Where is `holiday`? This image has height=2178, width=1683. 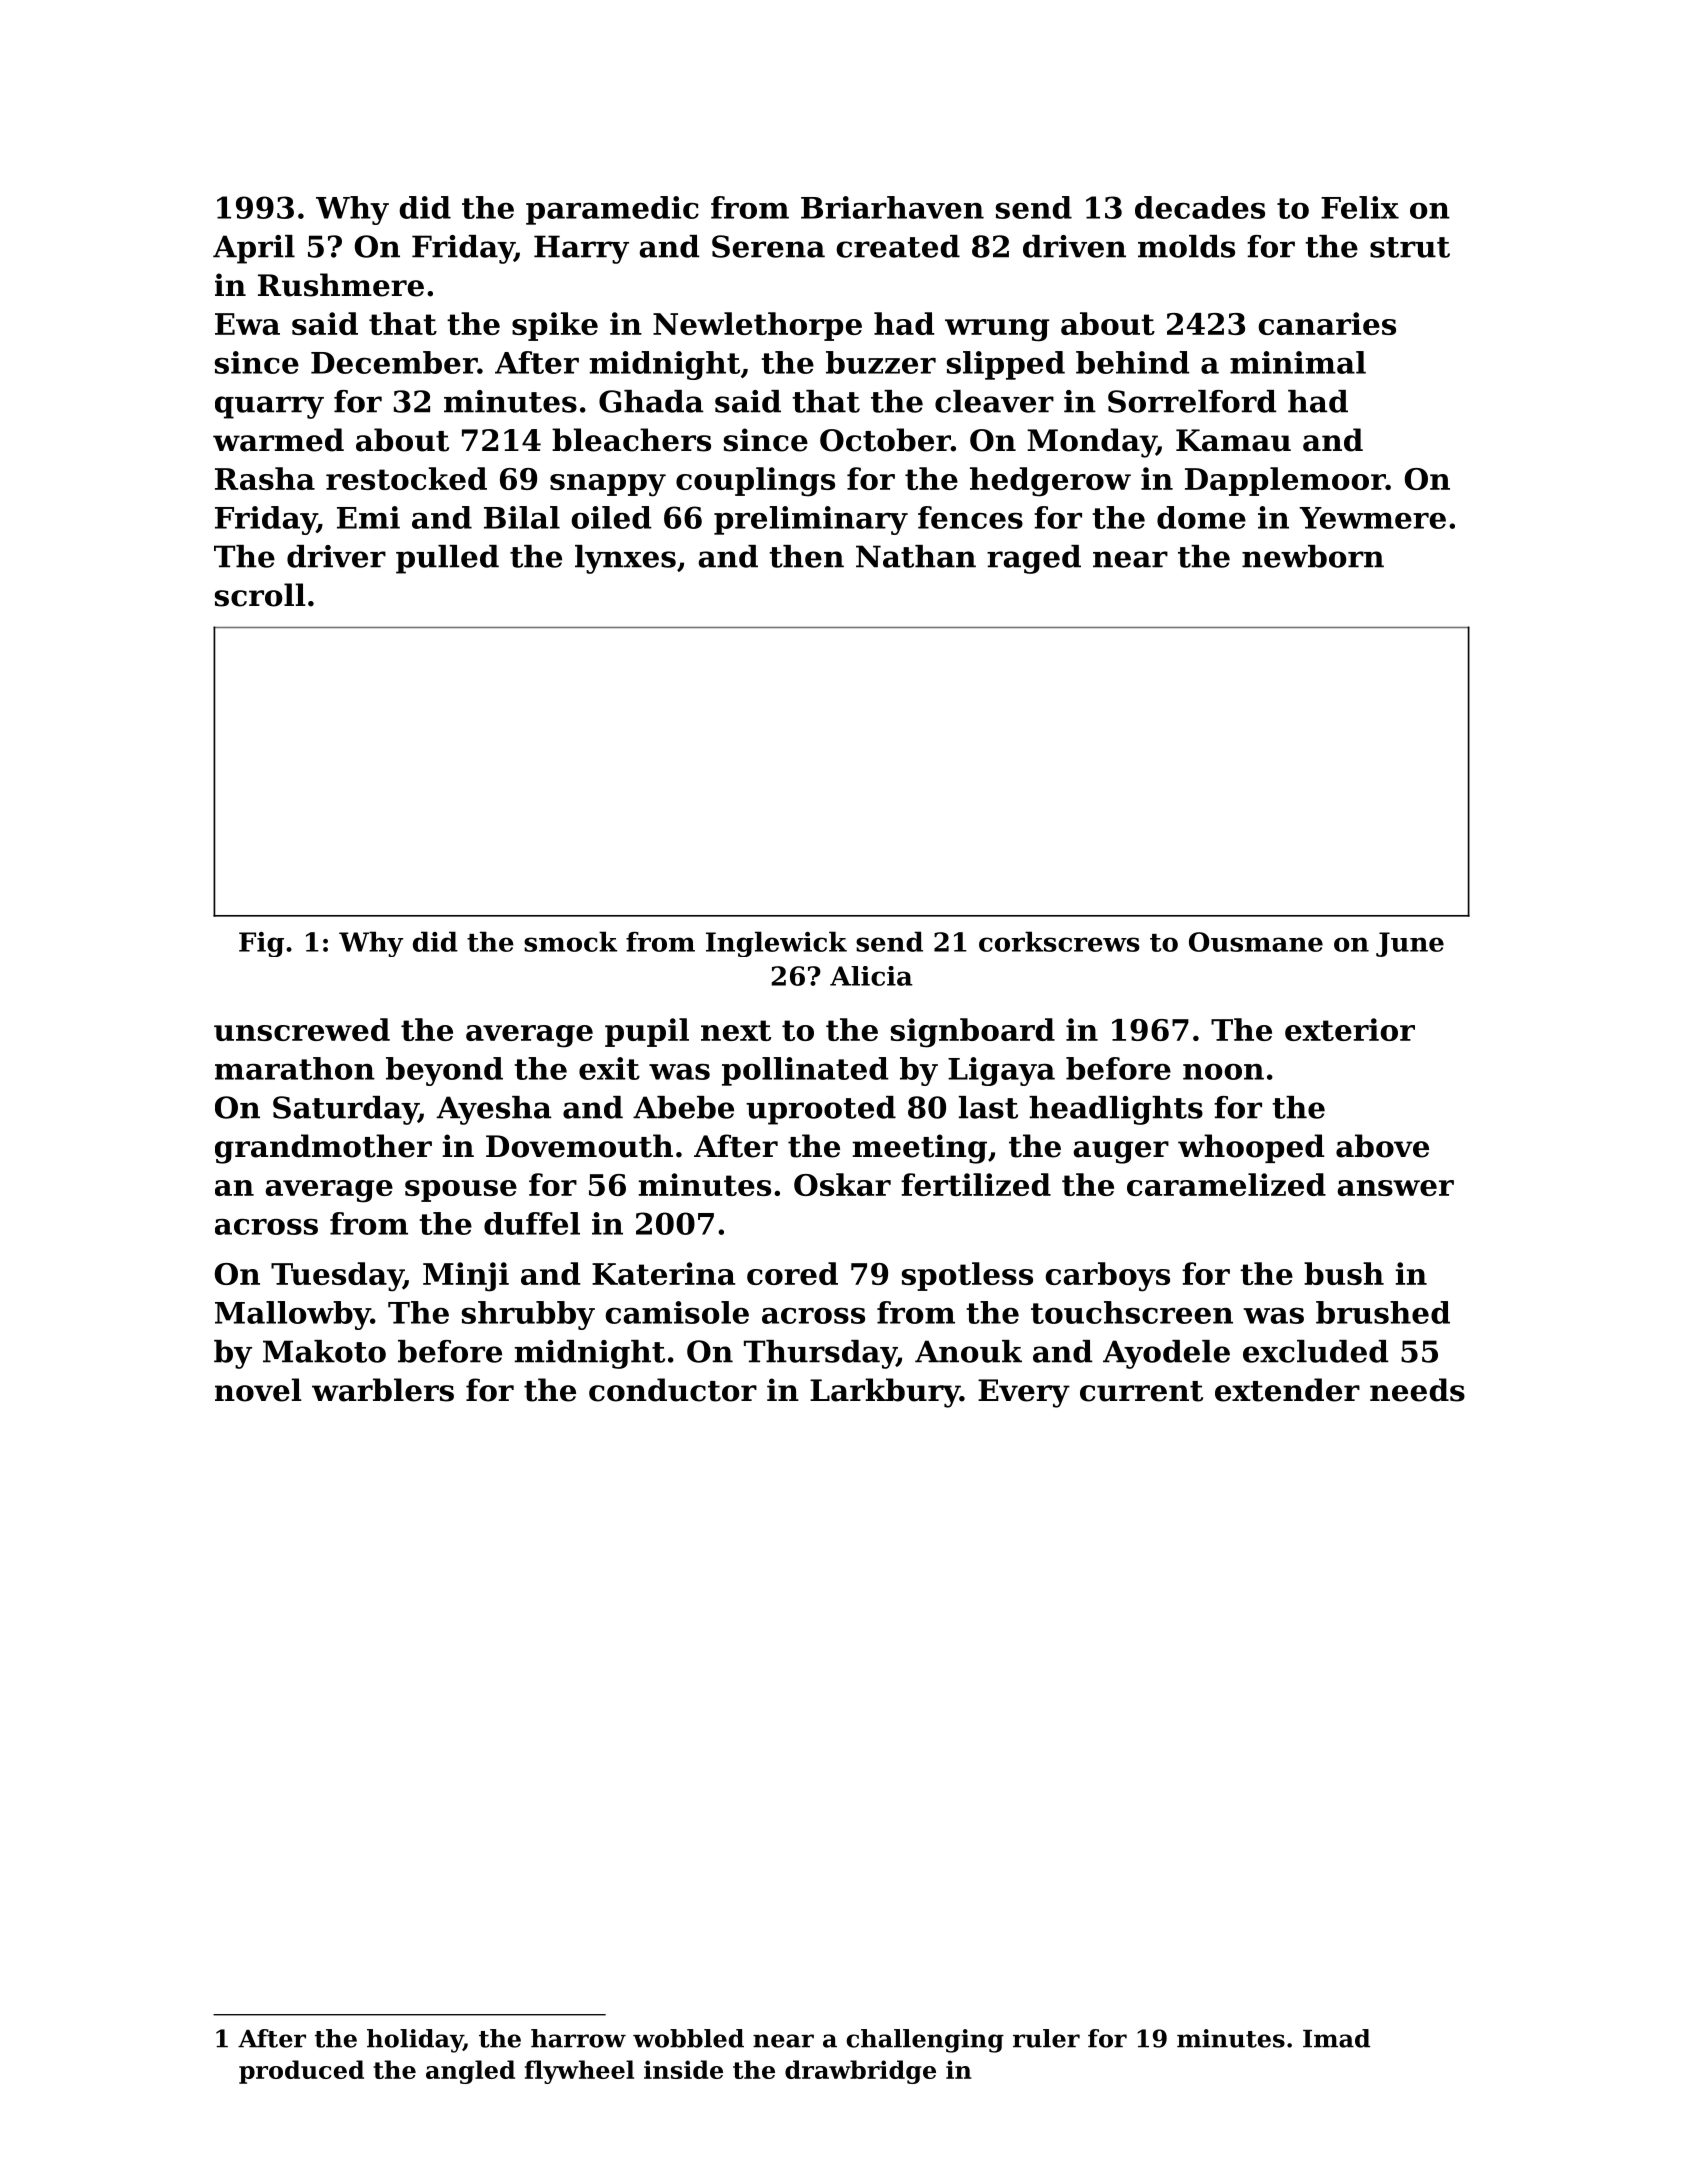 holiday is located at coordinates (415, 2041).
